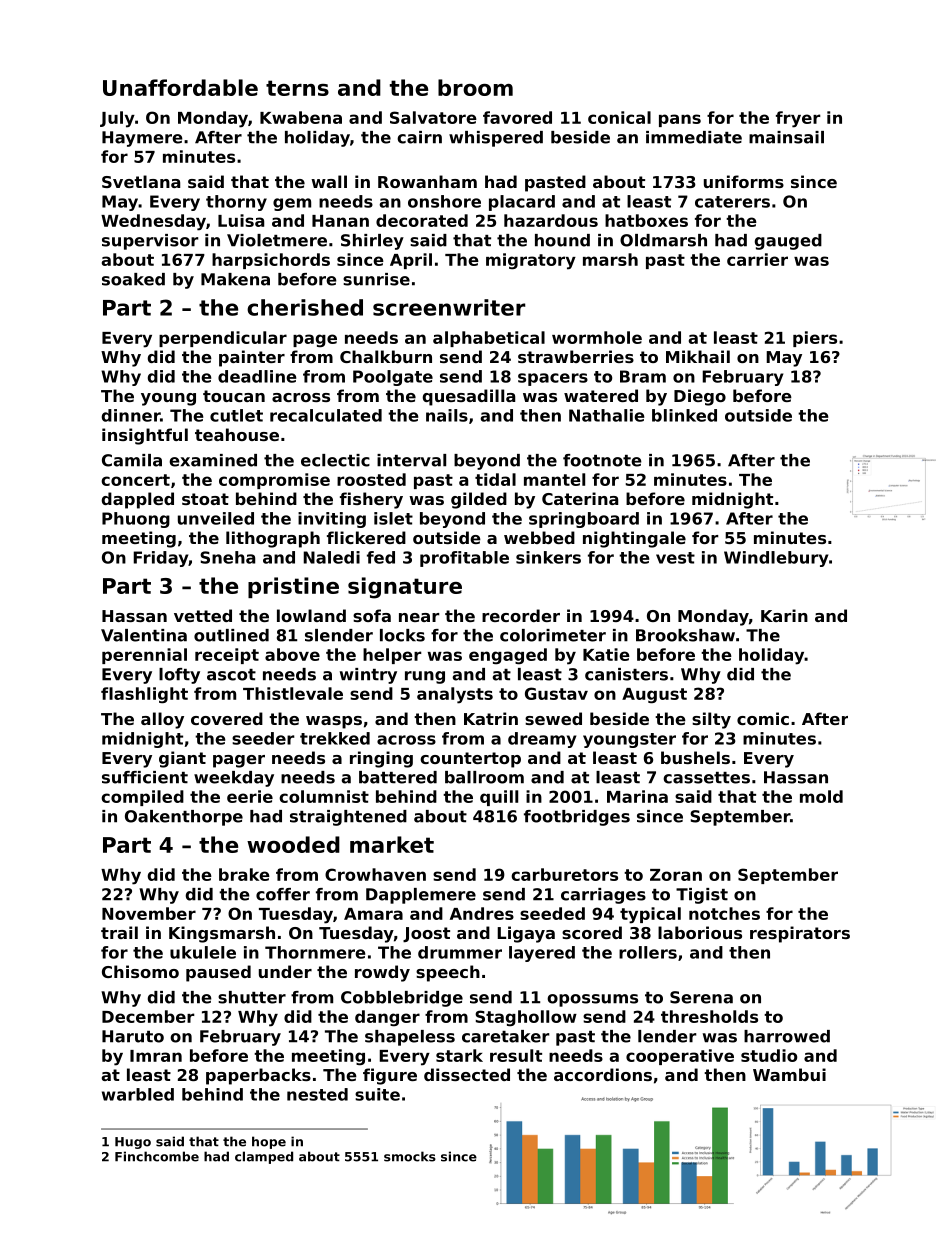 The image size is (952, 1233). I want to click on Camila, so click(132, 460).
